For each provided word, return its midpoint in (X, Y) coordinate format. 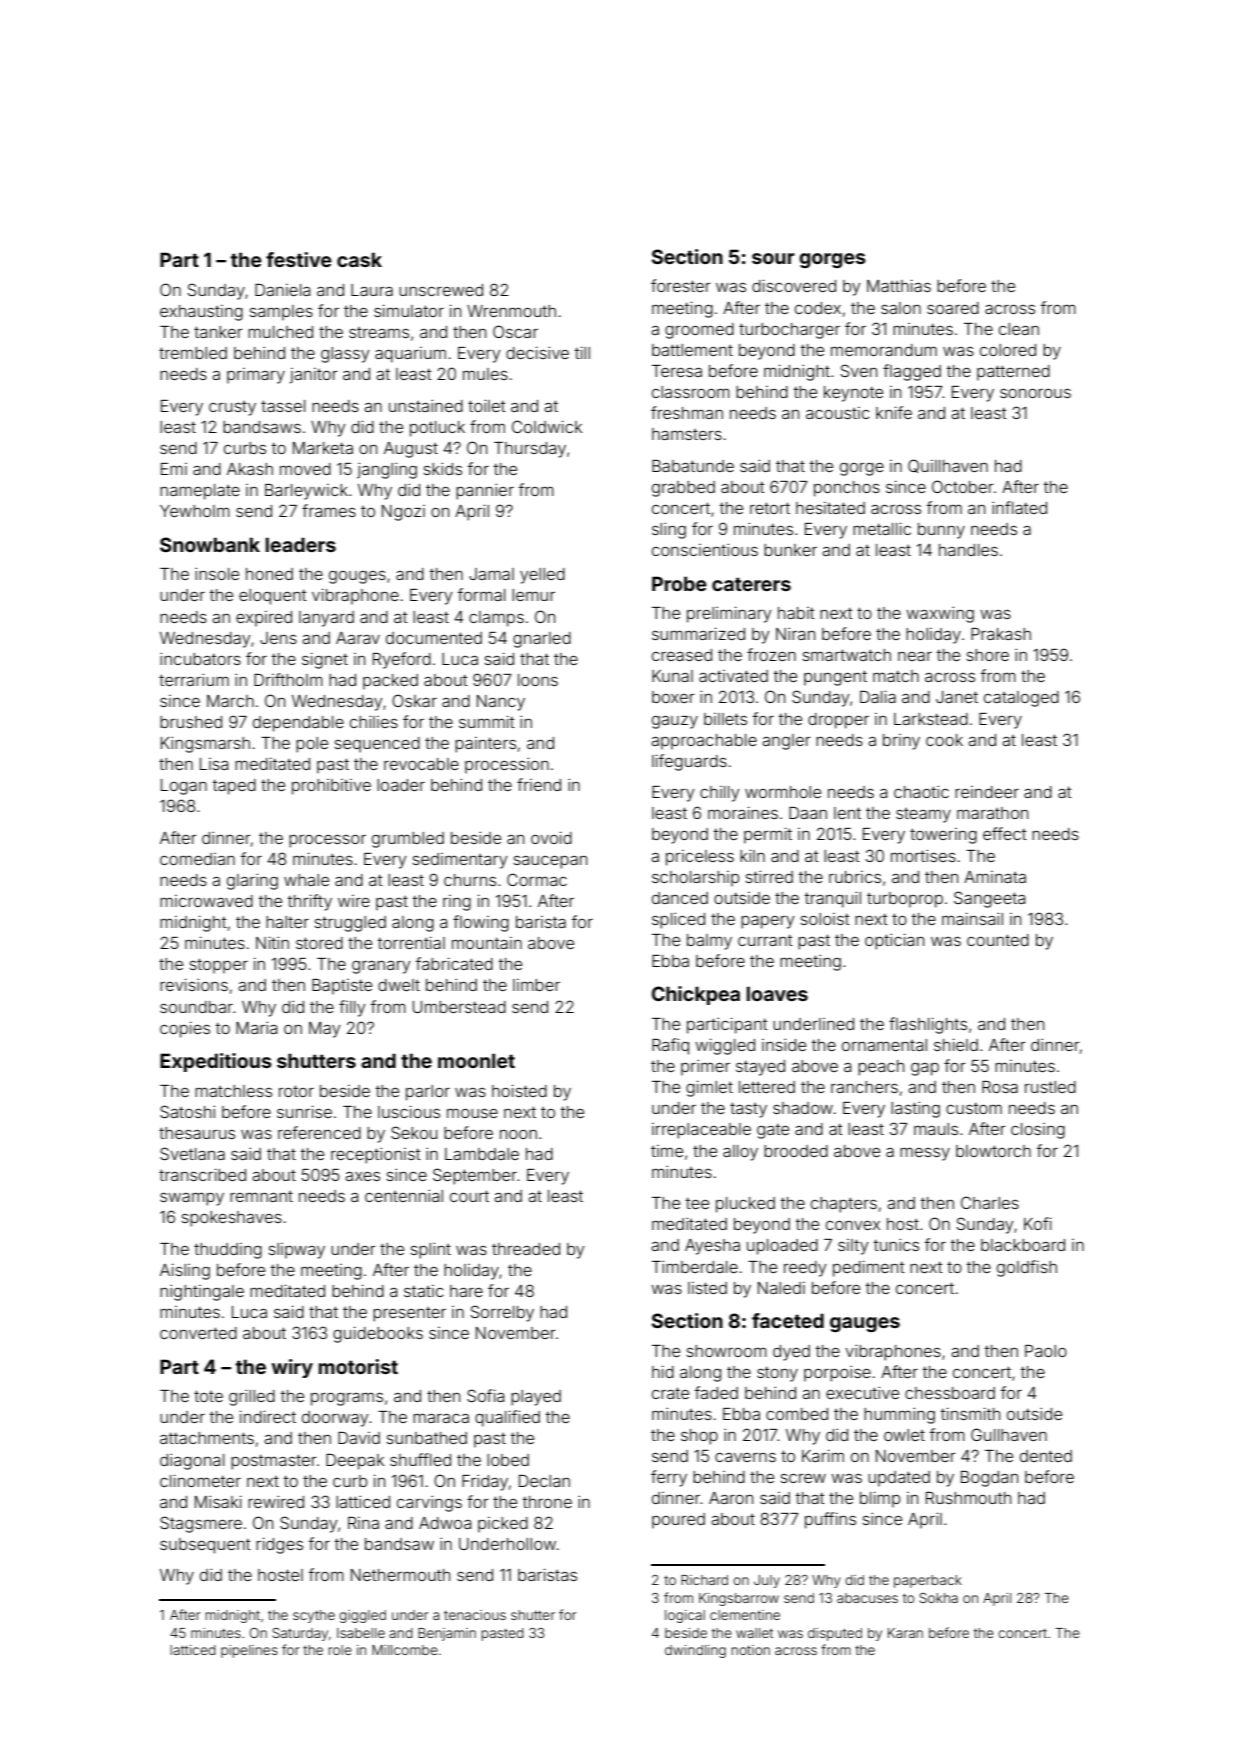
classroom (691, 392)
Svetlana (192, 1153)
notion (750, 1650)
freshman (687, 412)
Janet (957, 697)
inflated (1019, 507)
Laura (372, 290)
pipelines (249, 1651)
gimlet (709, 1088)
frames (329, 510)
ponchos (847, 489)
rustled (1050, 1087)
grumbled (408, 840)
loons (538, 680)
